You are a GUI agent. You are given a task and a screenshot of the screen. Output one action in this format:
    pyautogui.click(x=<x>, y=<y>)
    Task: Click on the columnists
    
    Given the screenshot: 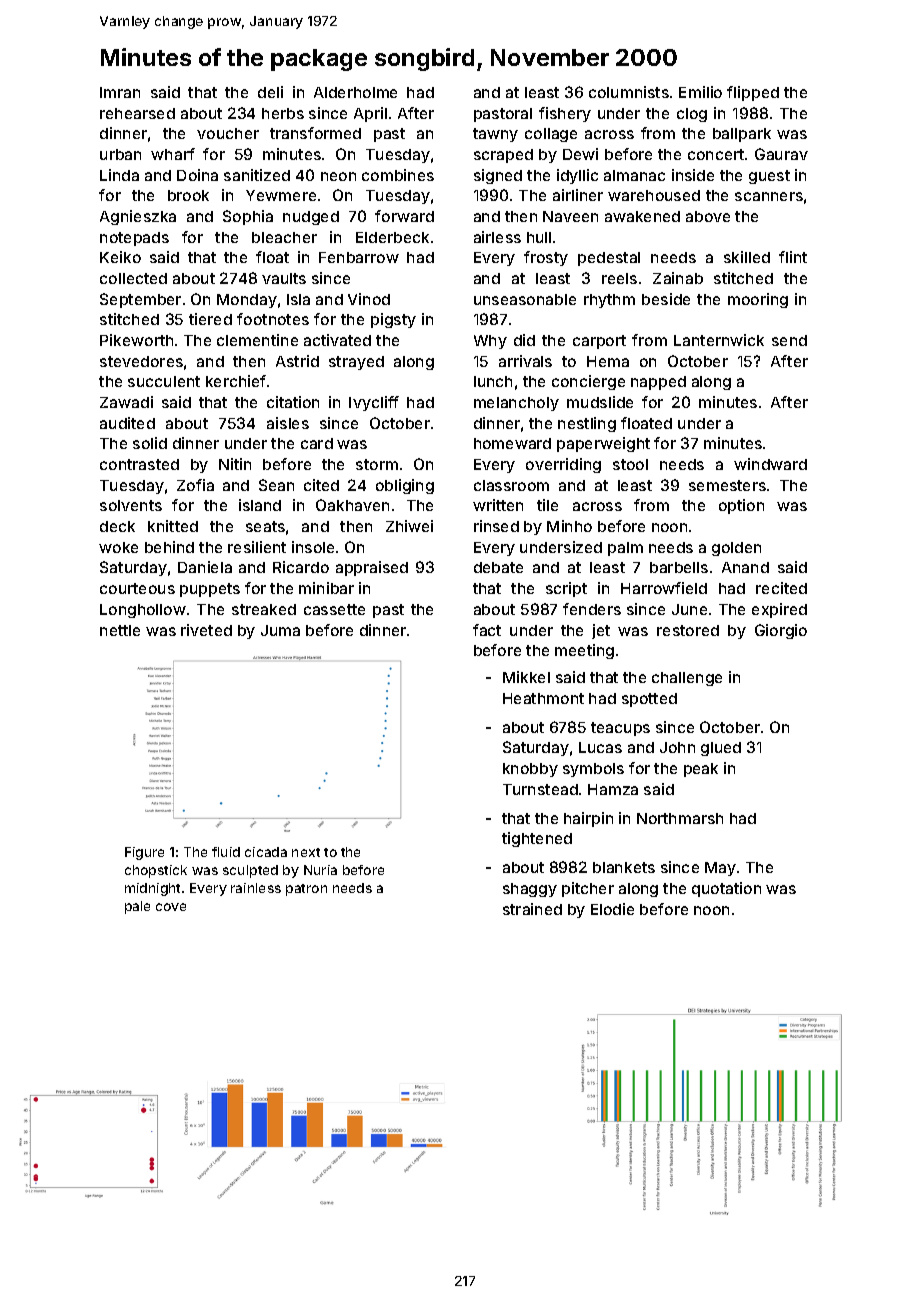 What is the action you would take?
    pyautogui.click(x=629, y=92)
